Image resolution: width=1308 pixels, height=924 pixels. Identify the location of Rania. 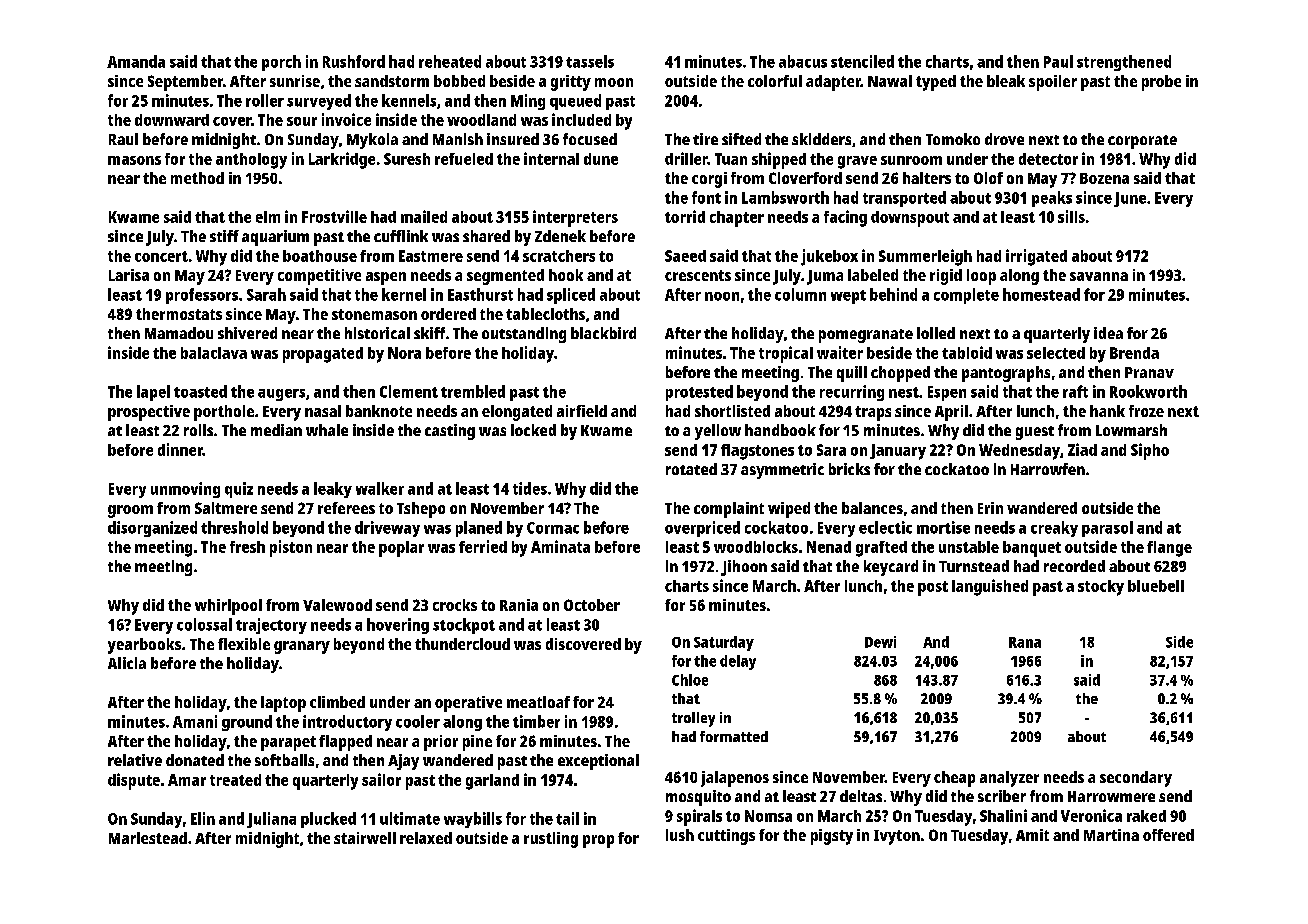
(519, 605).
